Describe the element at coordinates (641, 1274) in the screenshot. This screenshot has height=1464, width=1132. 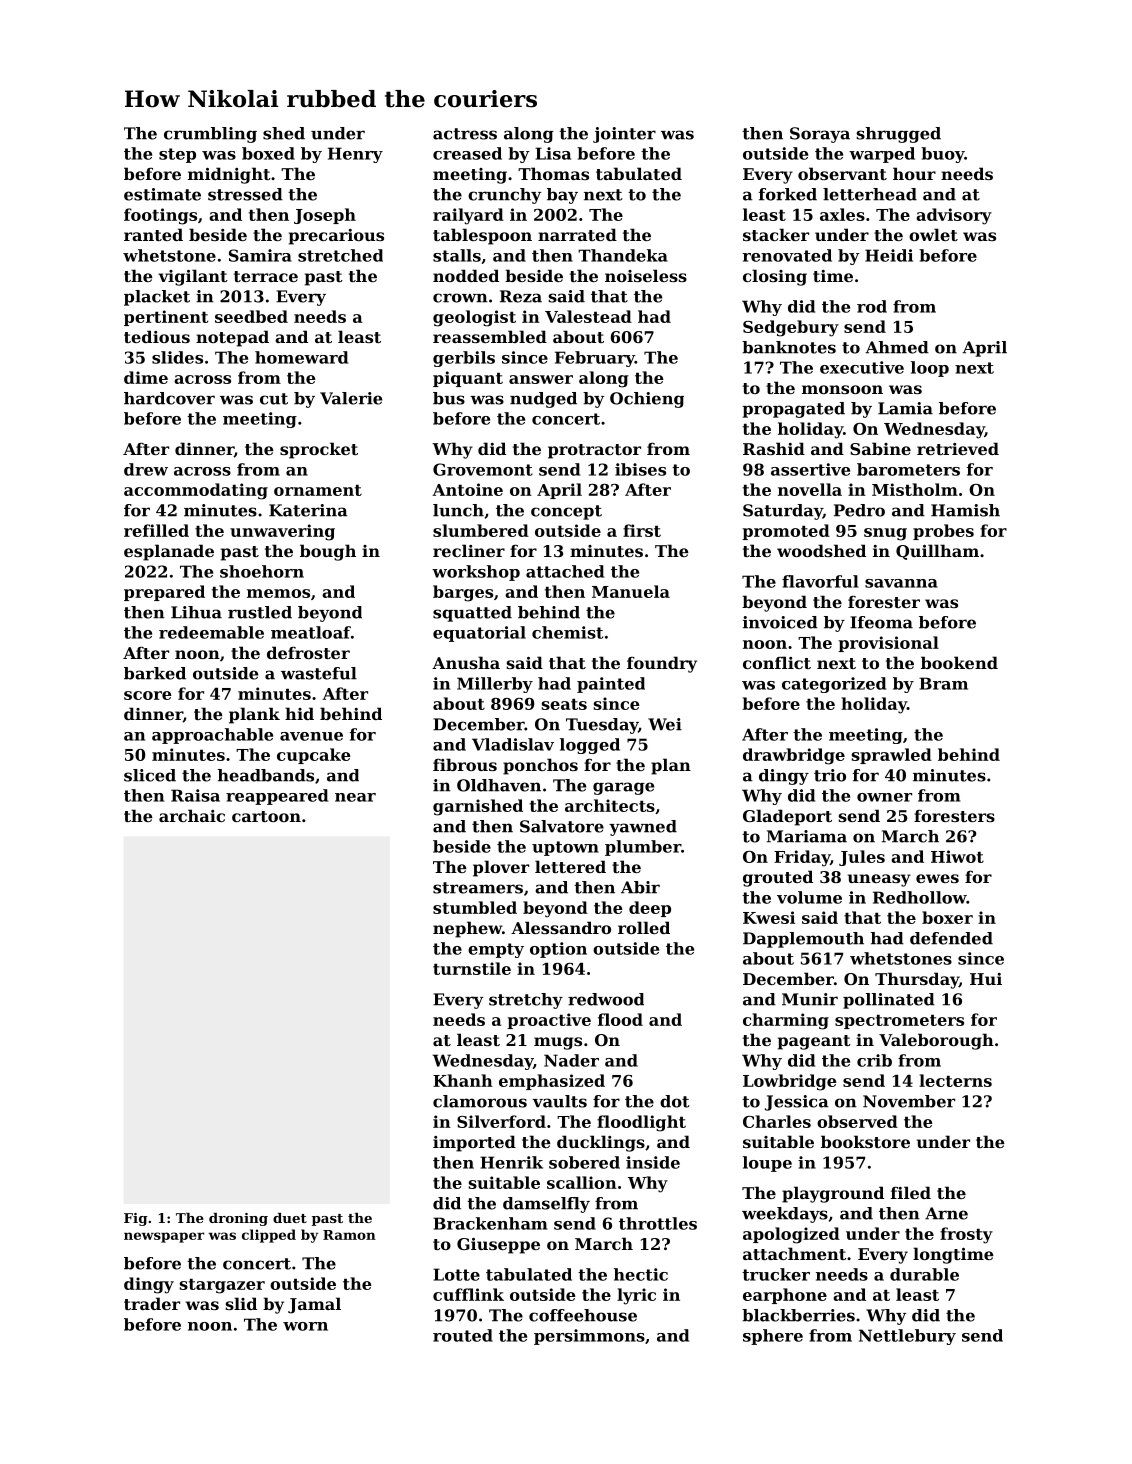
I see `hectic` at that location.
